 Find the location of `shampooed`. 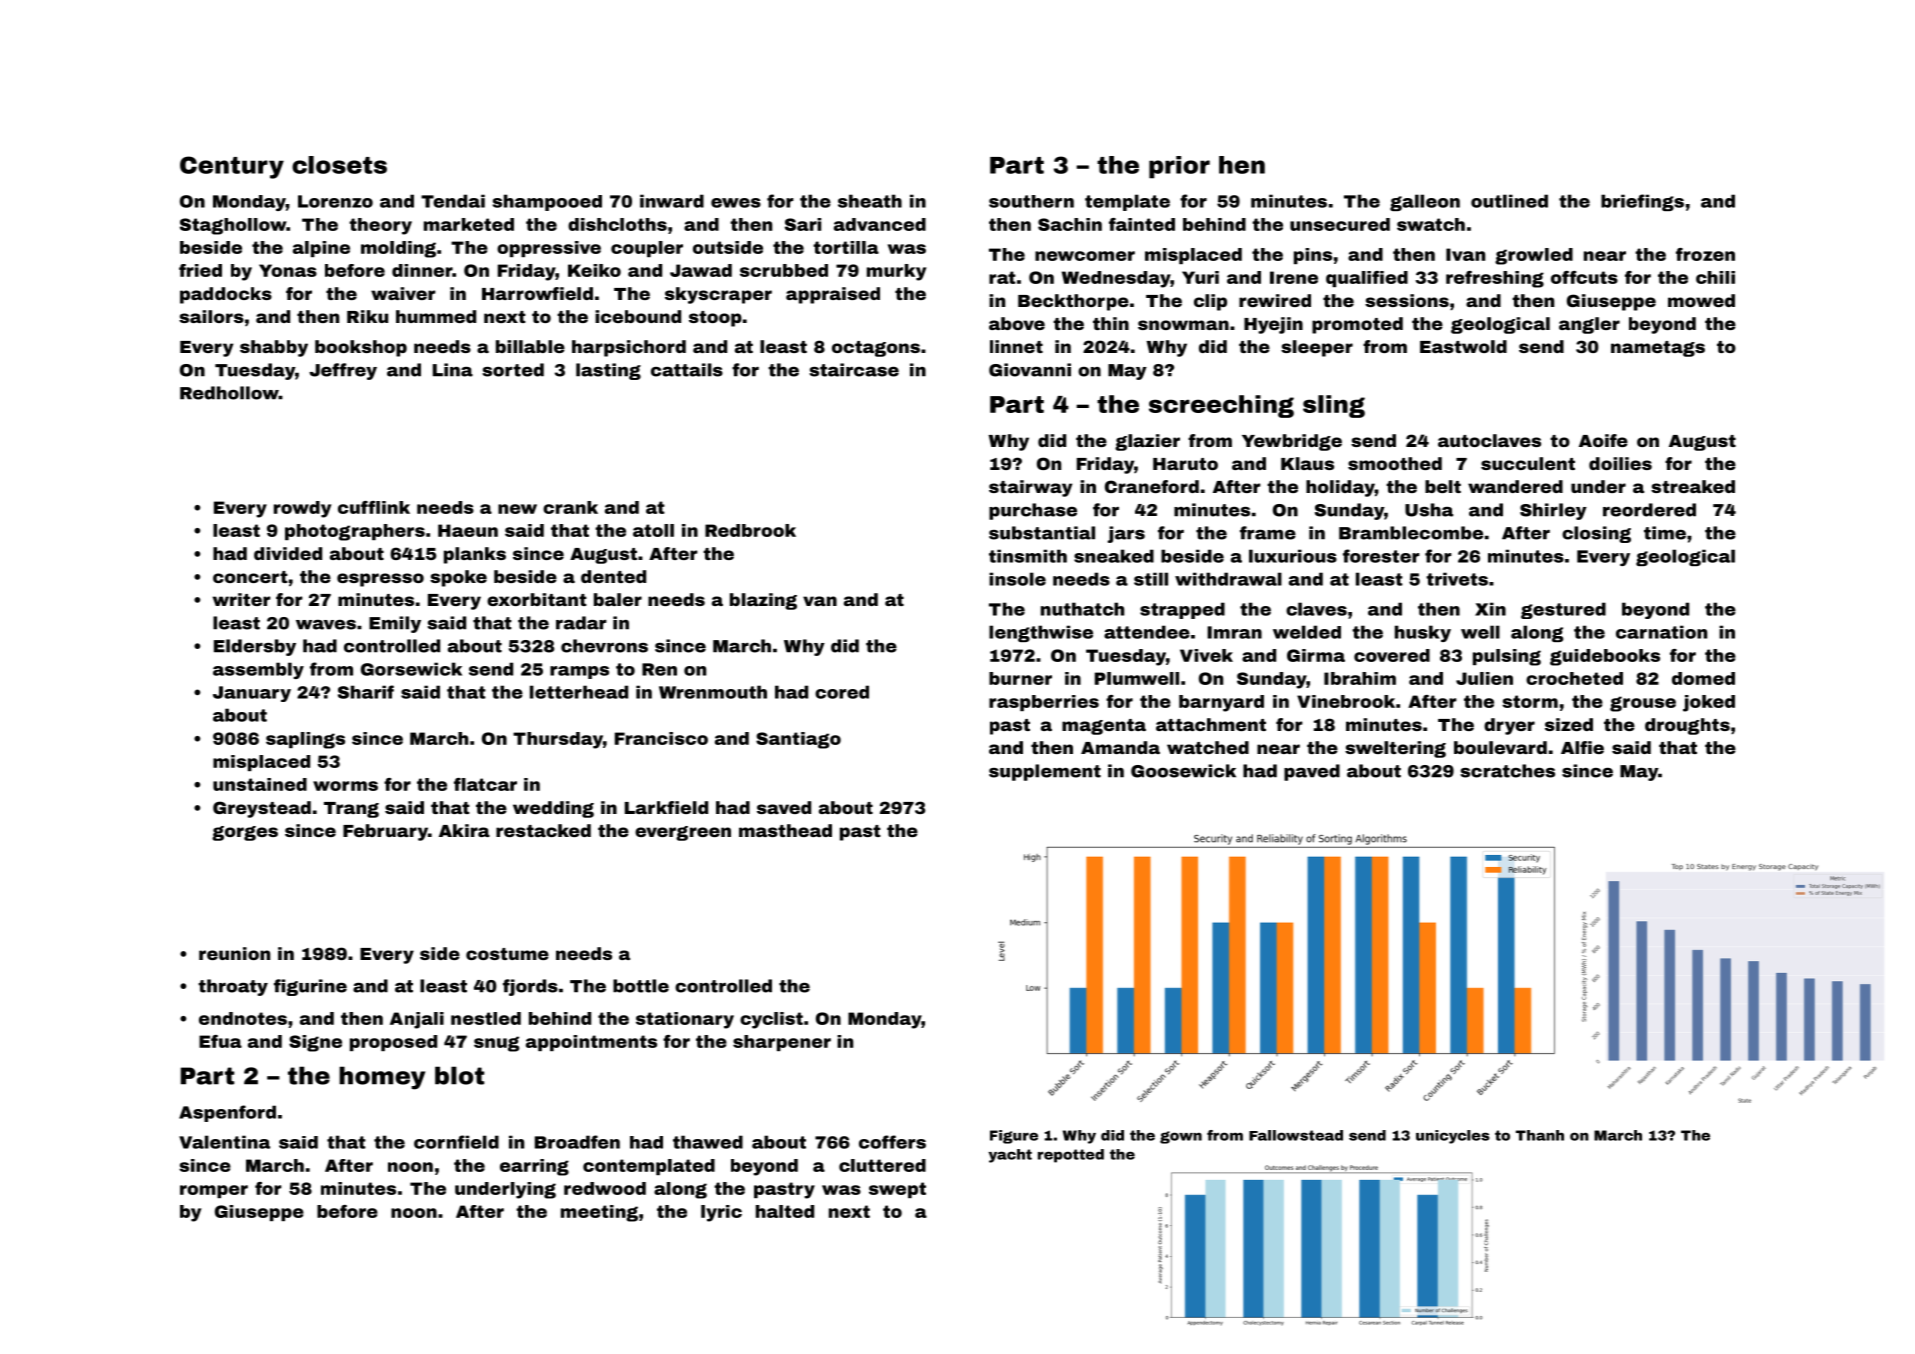

shampooed is located at coordinates (547, 202).
